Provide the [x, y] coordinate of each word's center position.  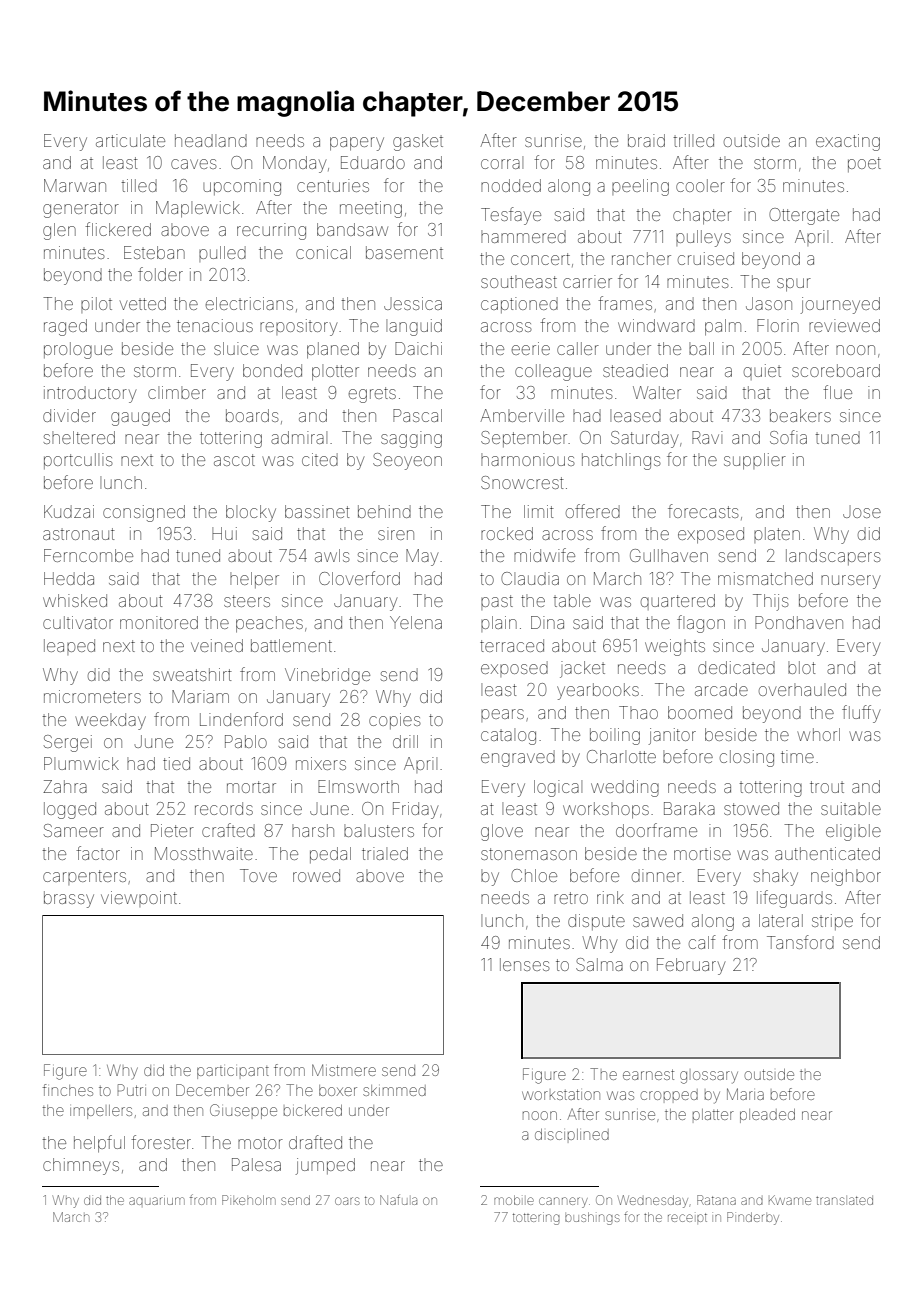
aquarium [157, 1200]
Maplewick [198, 209]
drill [405, 741]
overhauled [802, 689]
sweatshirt [192, 674]
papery [357, 144]
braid [646, 140]
